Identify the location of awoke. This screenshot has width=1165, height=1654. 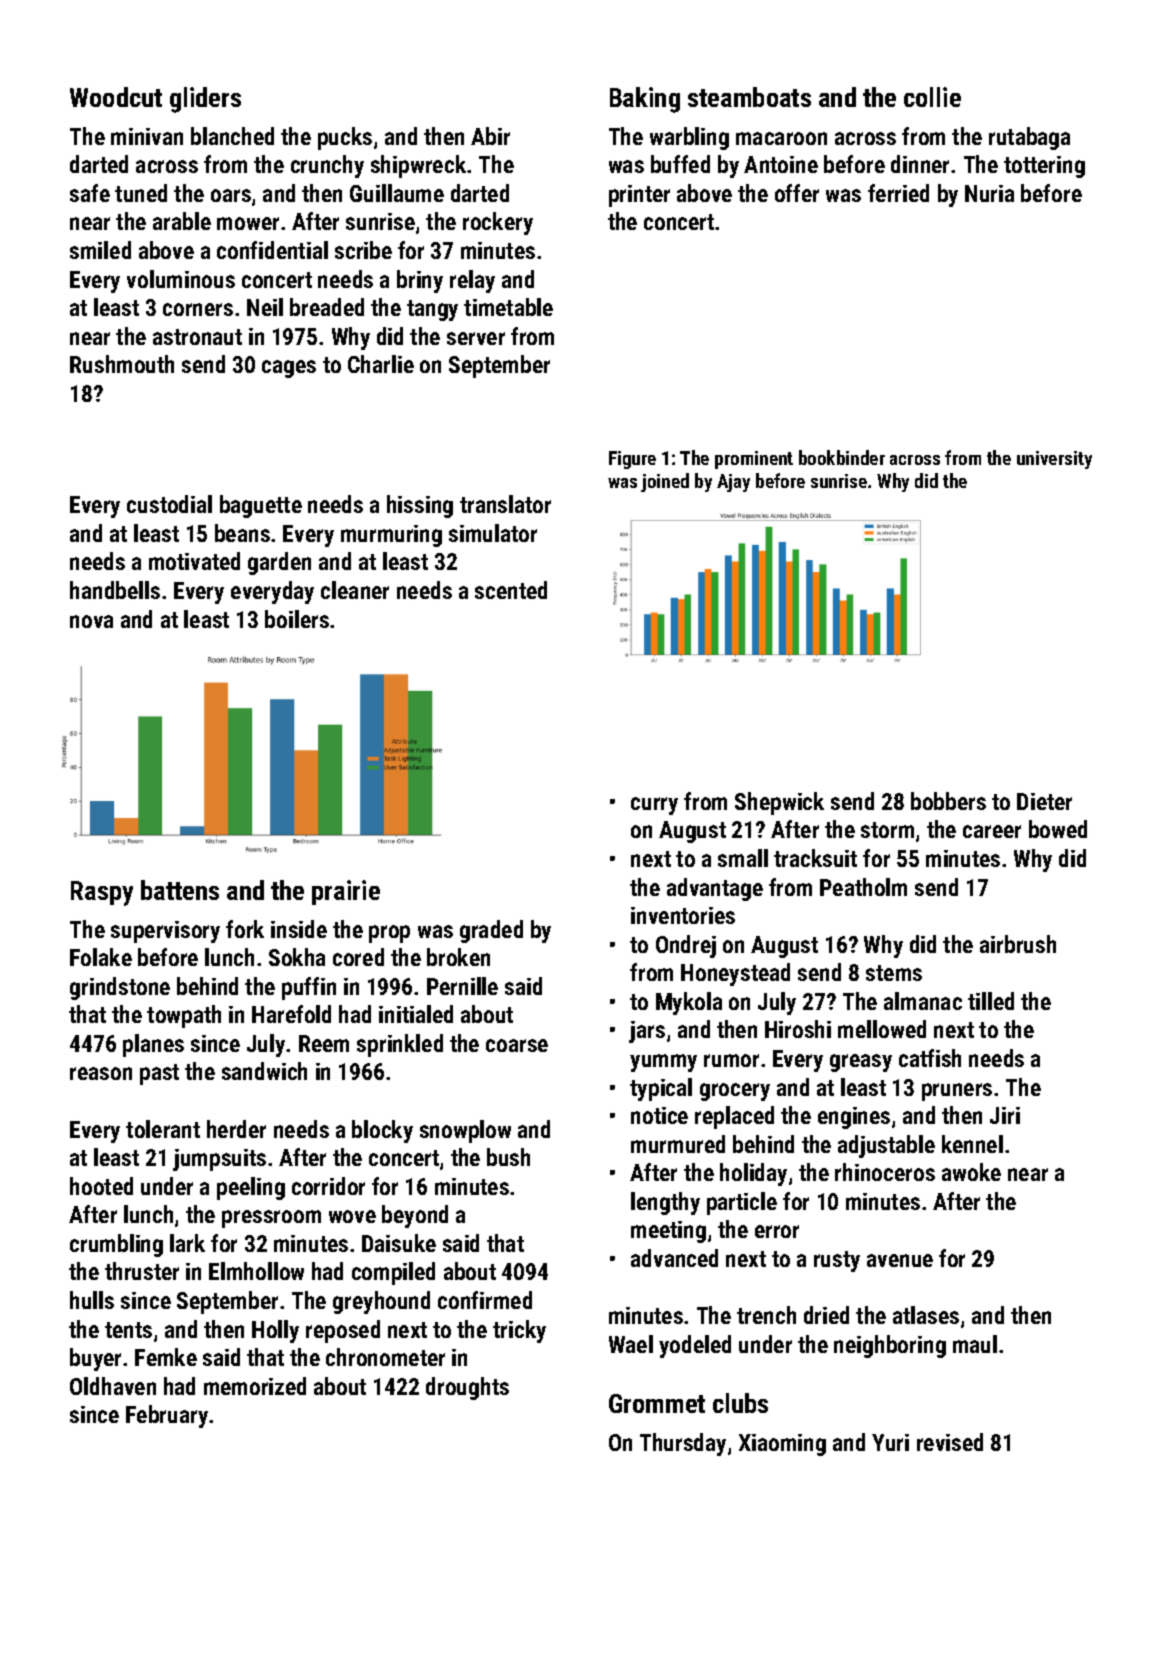
(971, 1172).
